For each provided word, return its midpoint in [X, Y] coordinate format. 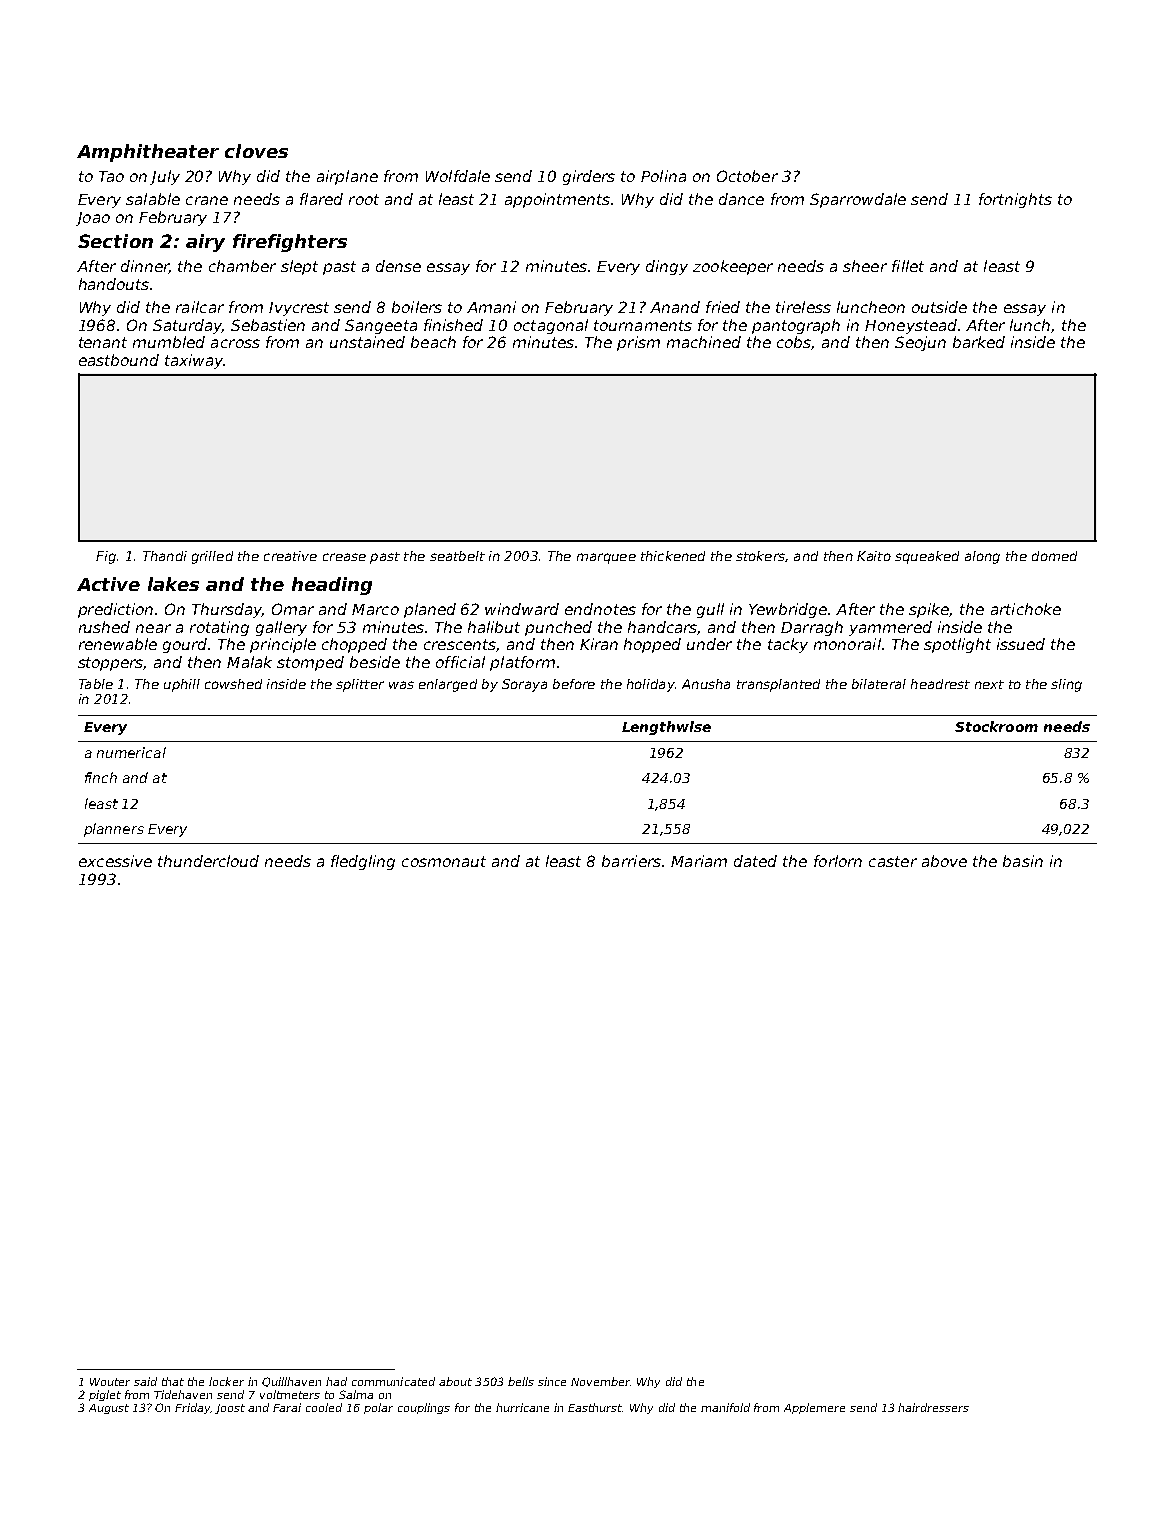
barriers [631, 861]
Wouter [110, 1382]
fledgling [363, 862]
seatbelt [457, 556]
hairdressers [933, 1407]
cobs [794, 342]
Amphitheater [148, 153]
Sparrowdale [858, 200]
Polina [663, 176]
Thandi [165, 556]
